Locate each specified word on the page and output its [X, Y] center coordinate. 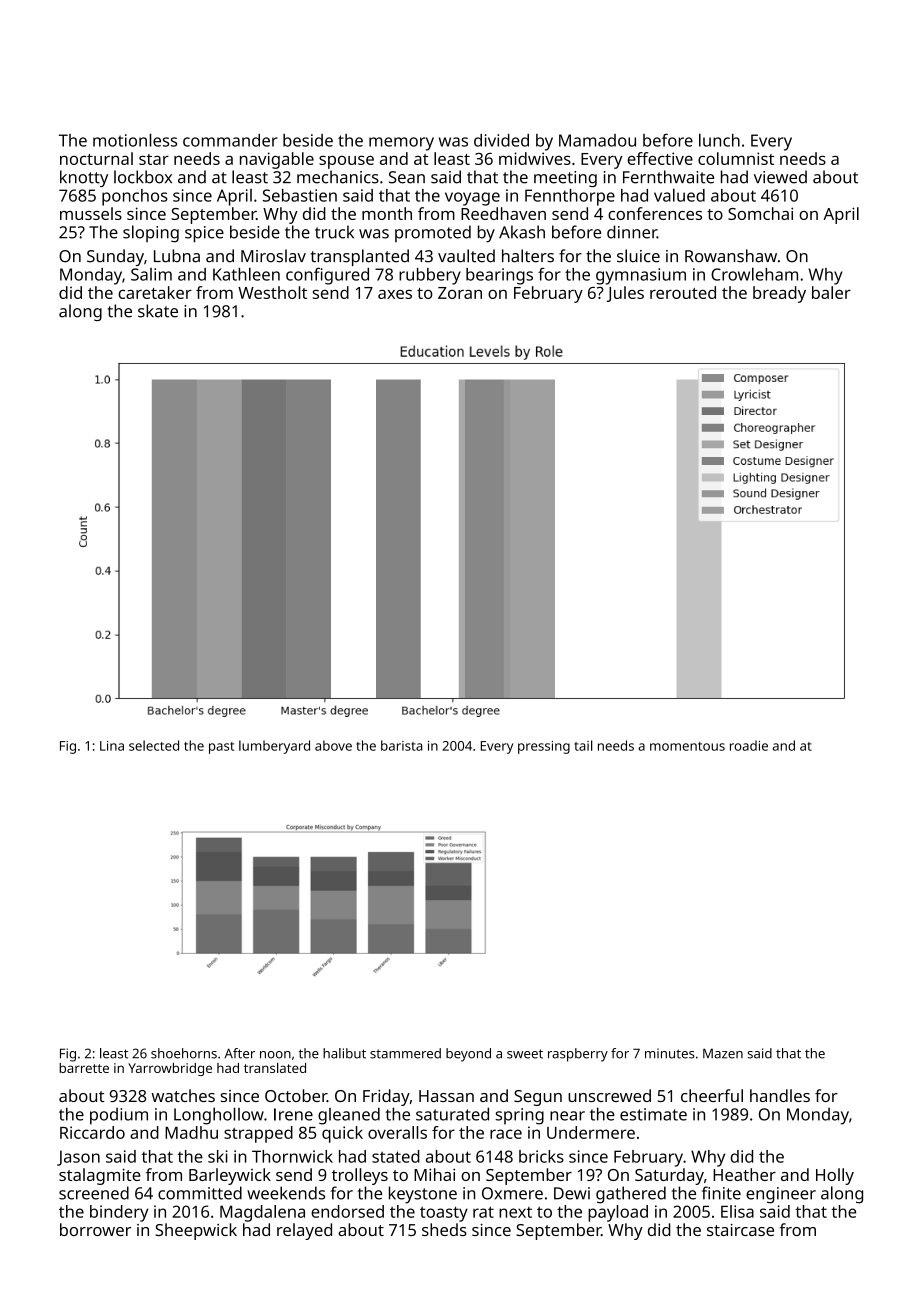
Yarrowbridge [170, 1069]
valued [679, 195]
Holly [835, 1176]
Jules [625, 294]
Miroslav [273, 256]
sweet [525, 1054]
